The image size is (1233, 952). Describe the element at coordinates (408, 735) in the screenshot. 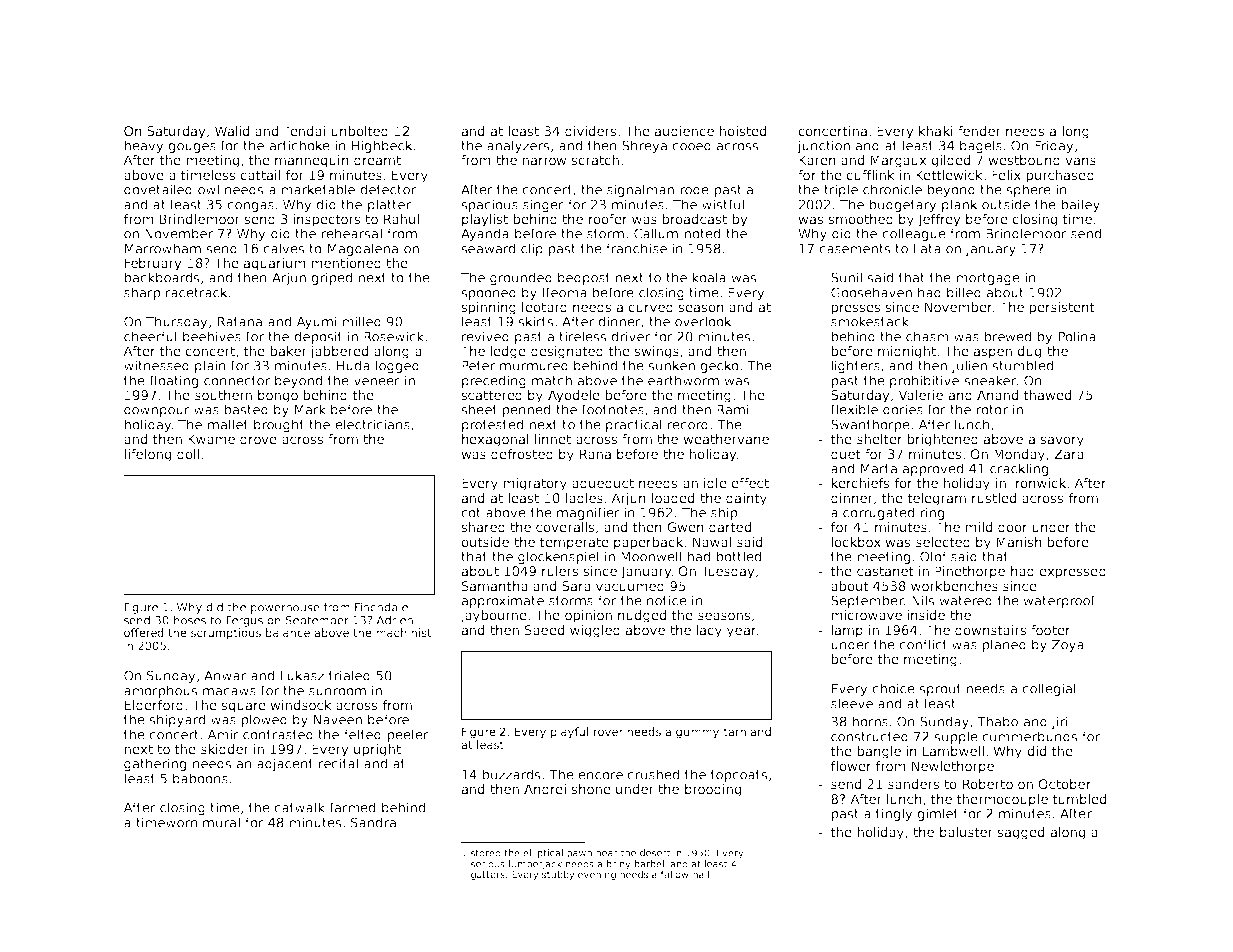

I see `peeler` at that location.
